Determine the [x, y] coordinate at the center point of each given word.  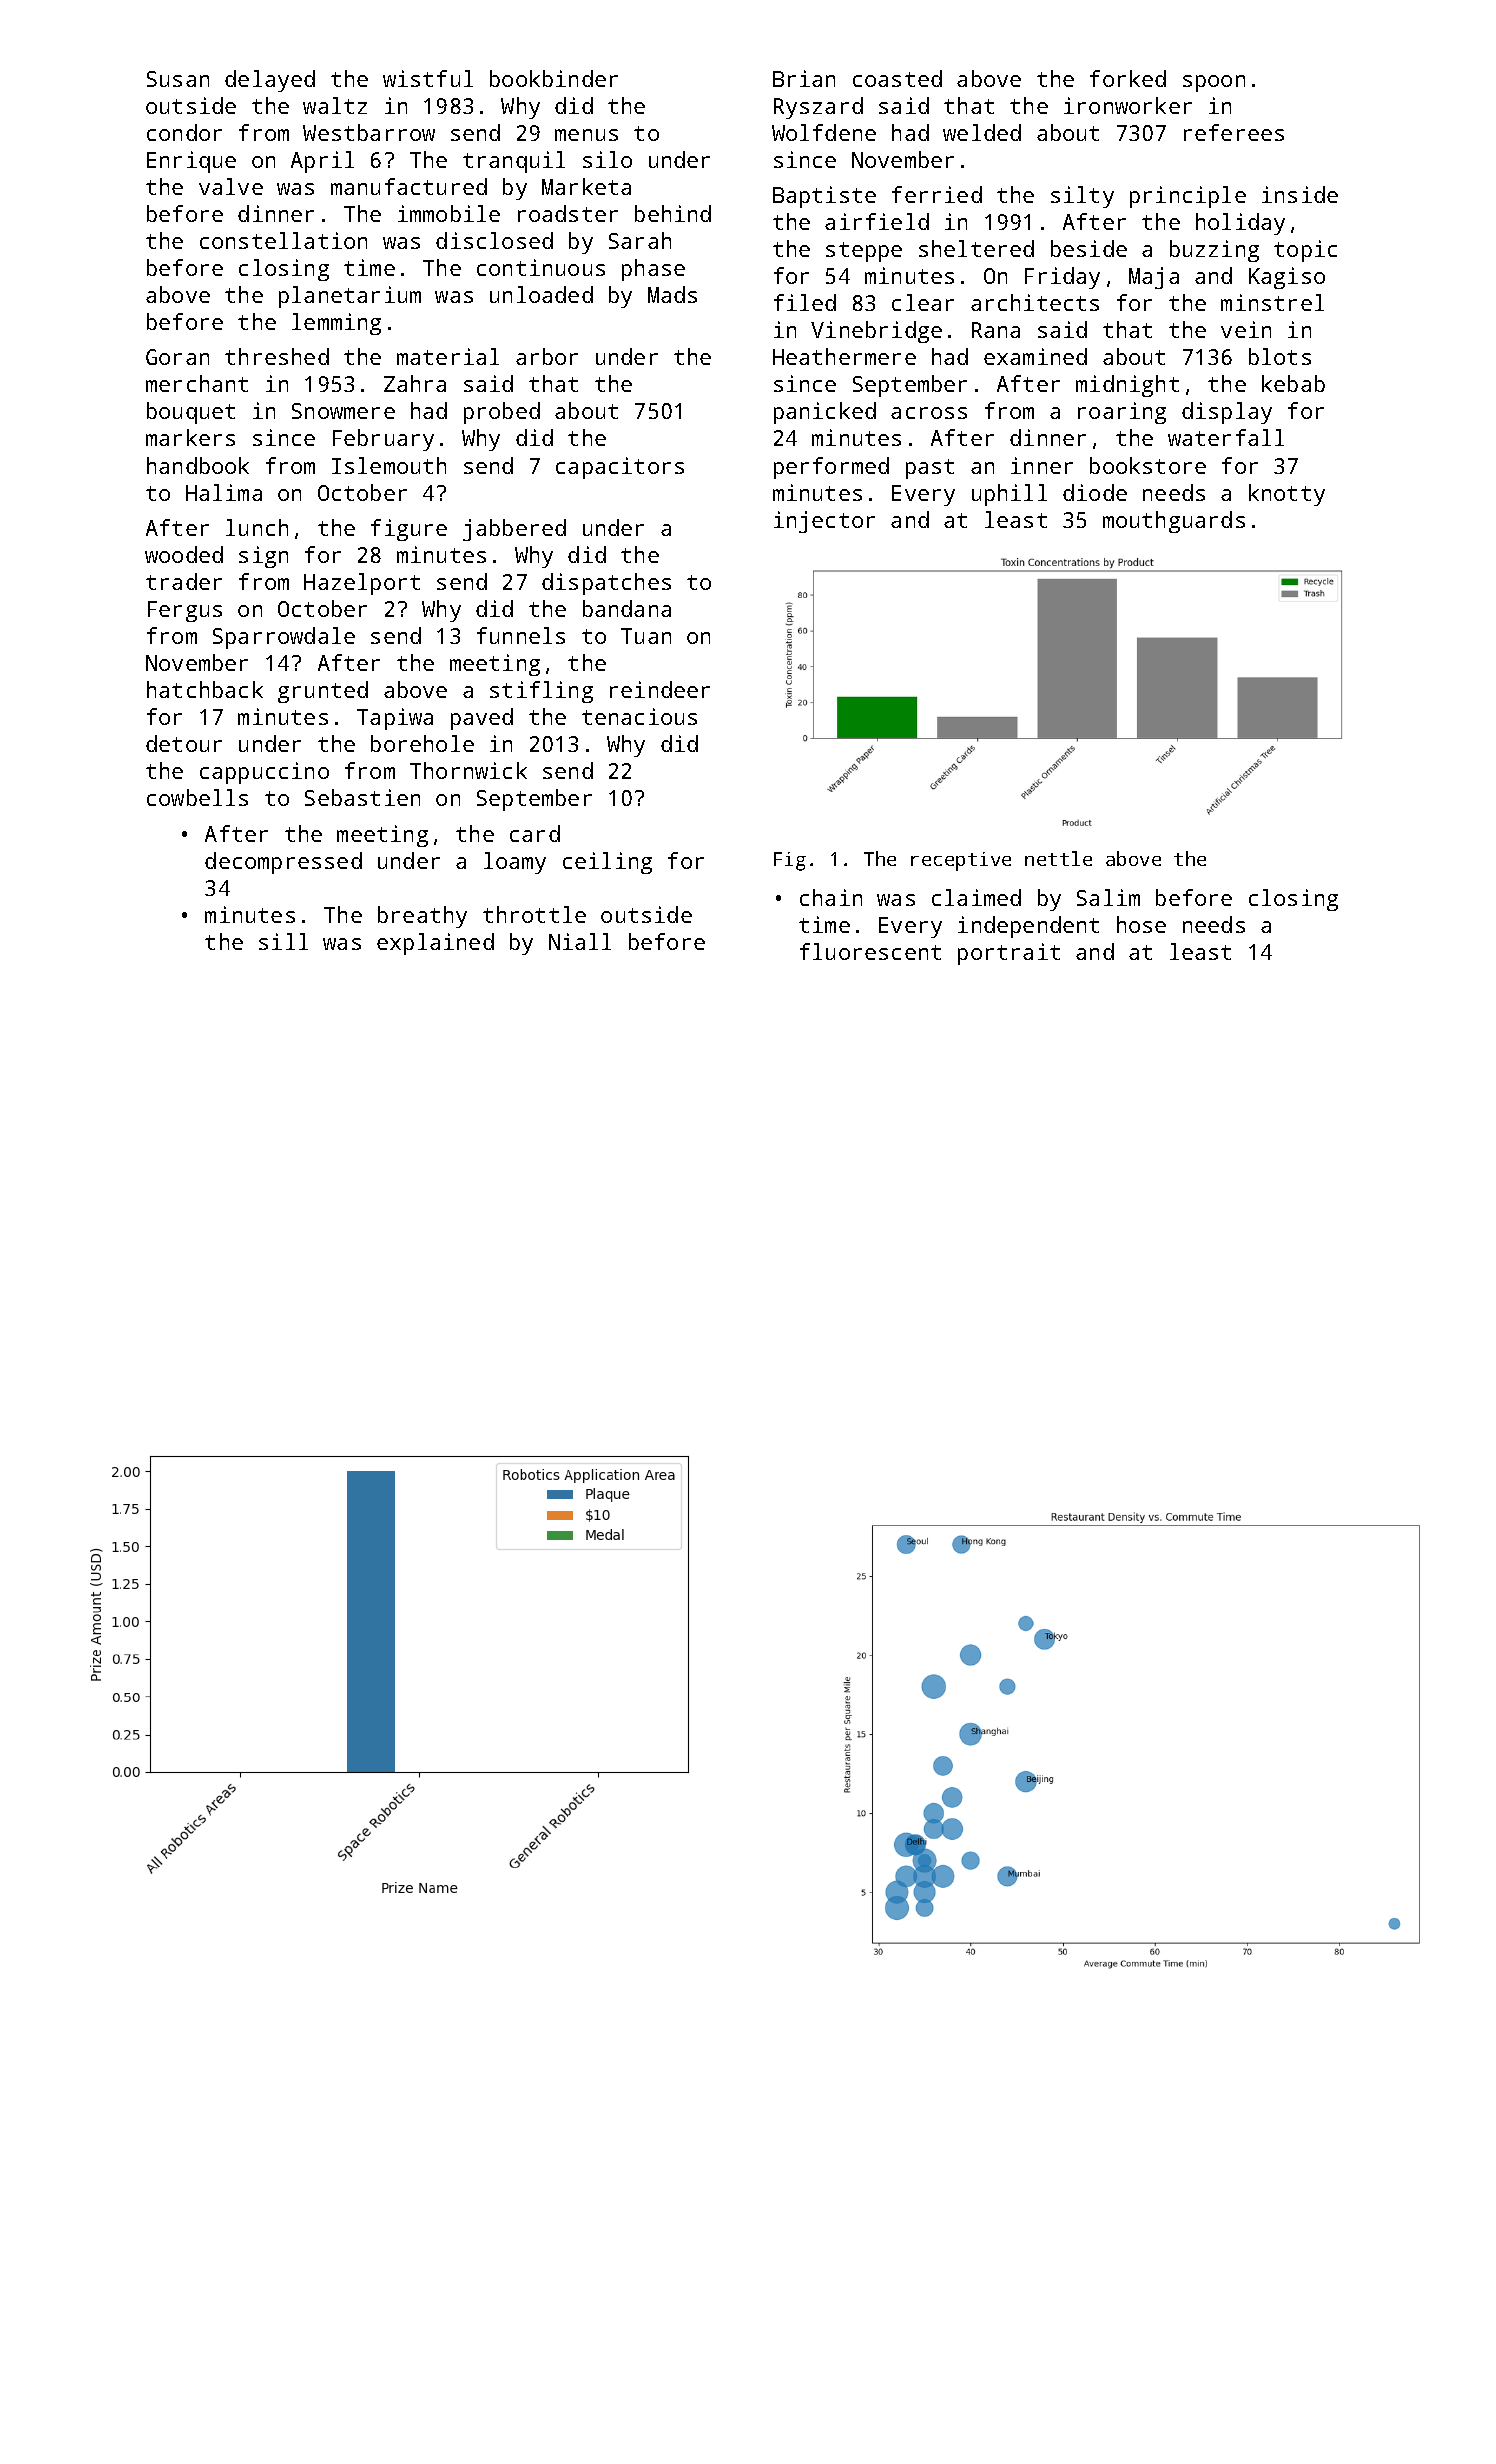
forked [1128, 78]
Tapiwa [395, 719]
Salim [1108, 897]
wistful [428, 78]
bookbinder [554, 78]
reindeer [660, 689]
